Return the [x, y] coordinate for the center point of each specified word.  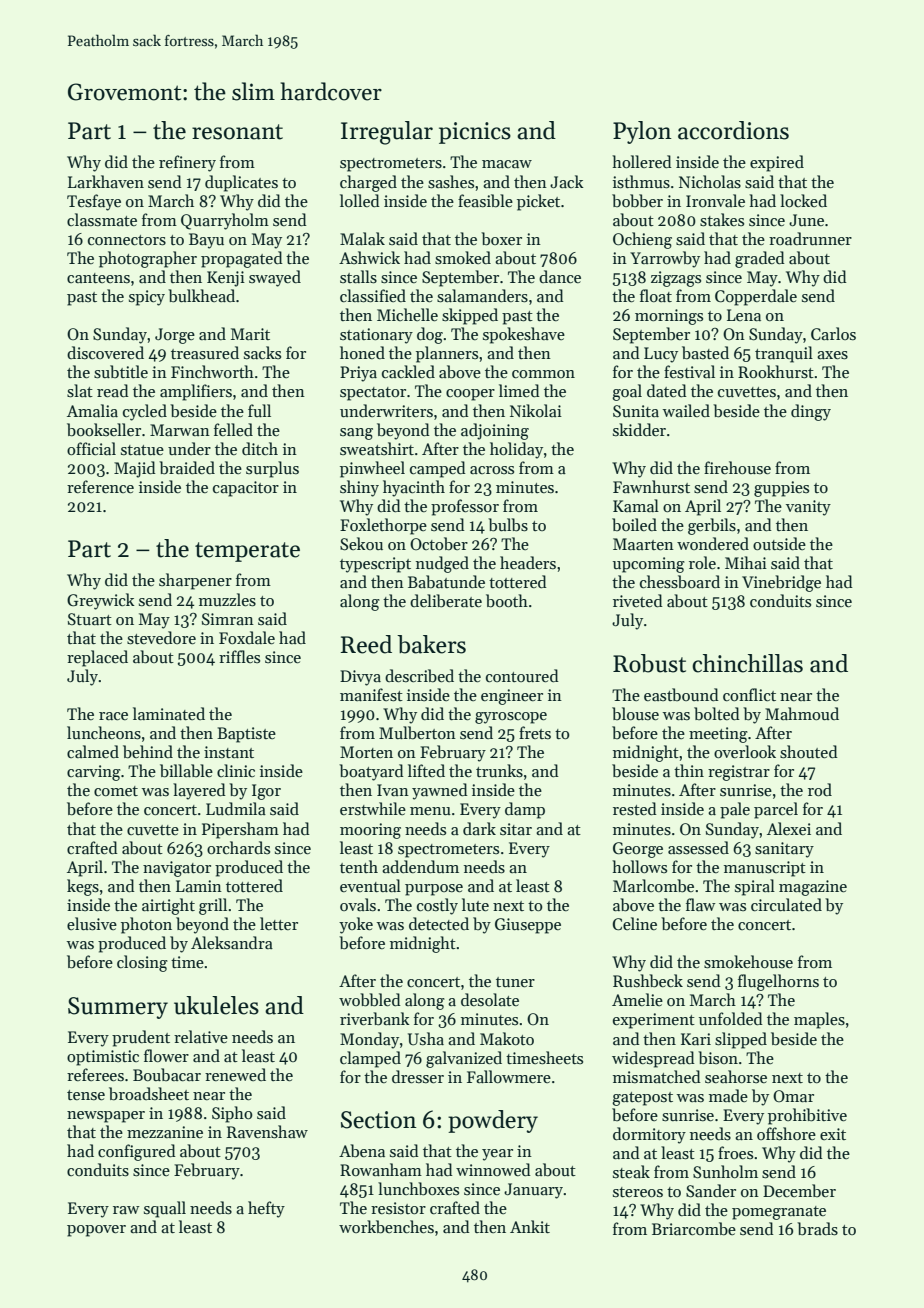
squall [165, 1209]
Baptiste [246, 735]
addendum [420, 866]
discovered [105, 352]
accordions [733, 130]
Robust [649, 663]
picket [538, 202]
